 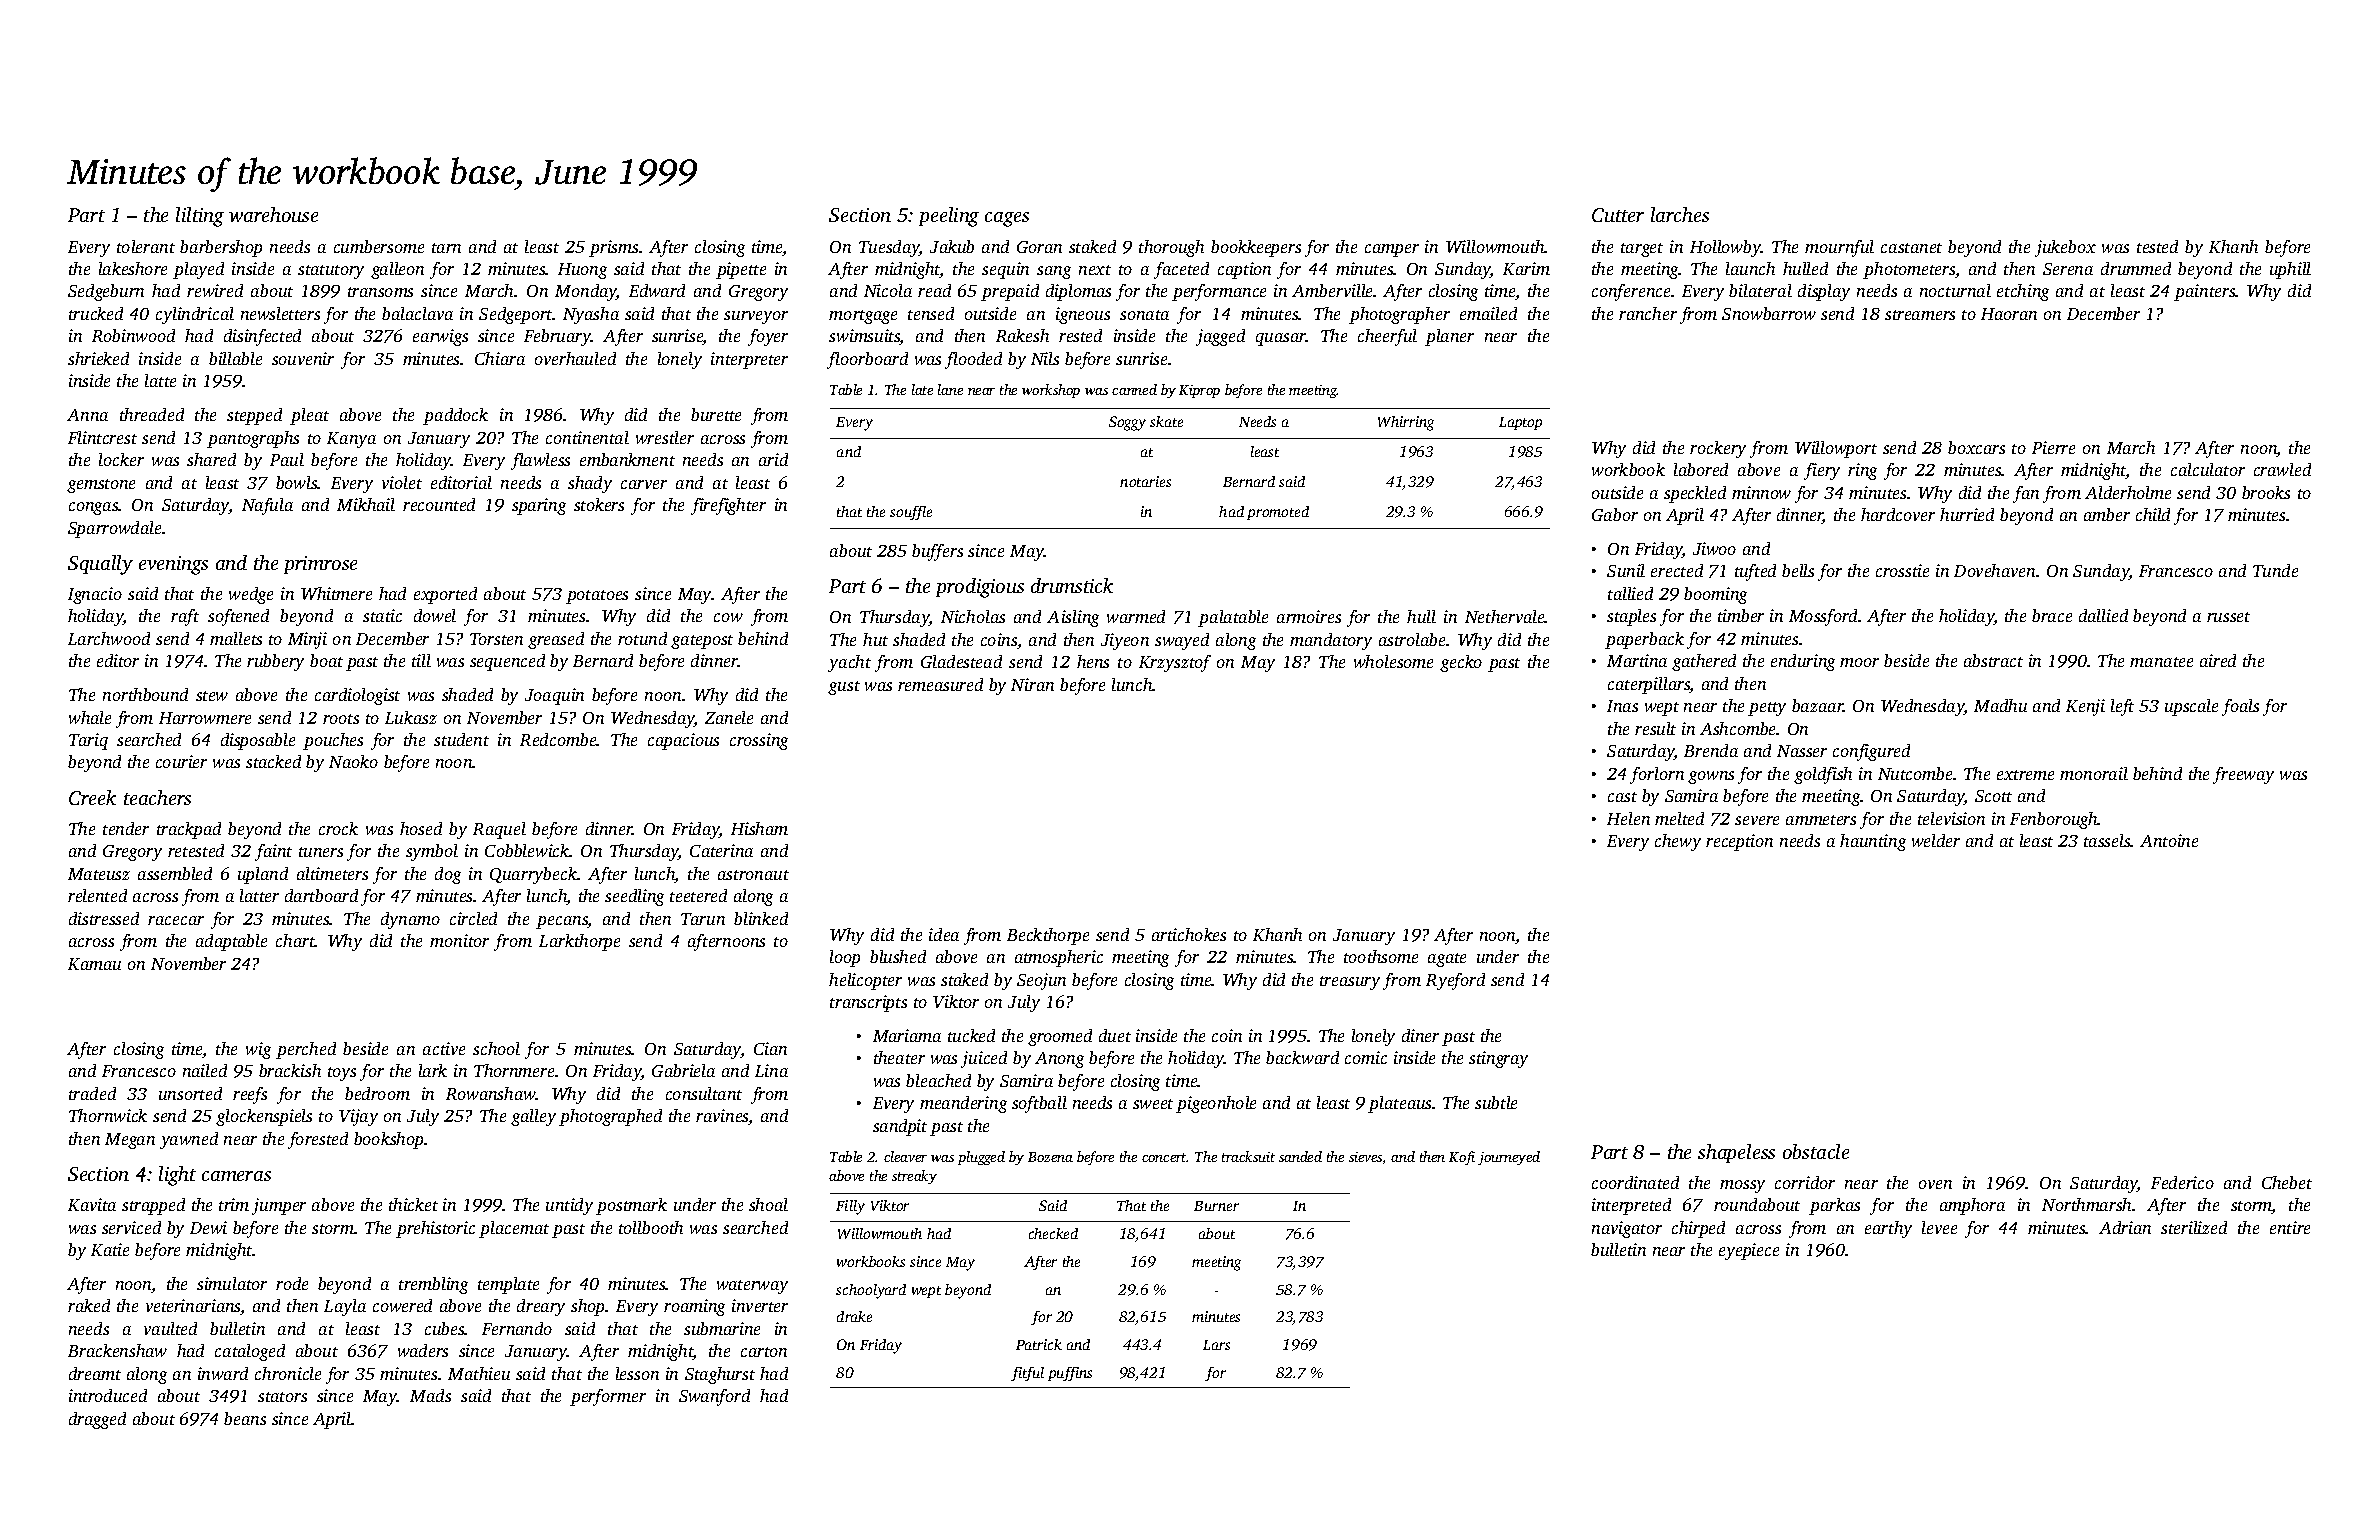 What do you see at coordinates (1498, 1059) in the screenshot?
I see `stingray` at bounding box center [1498, 1059].
